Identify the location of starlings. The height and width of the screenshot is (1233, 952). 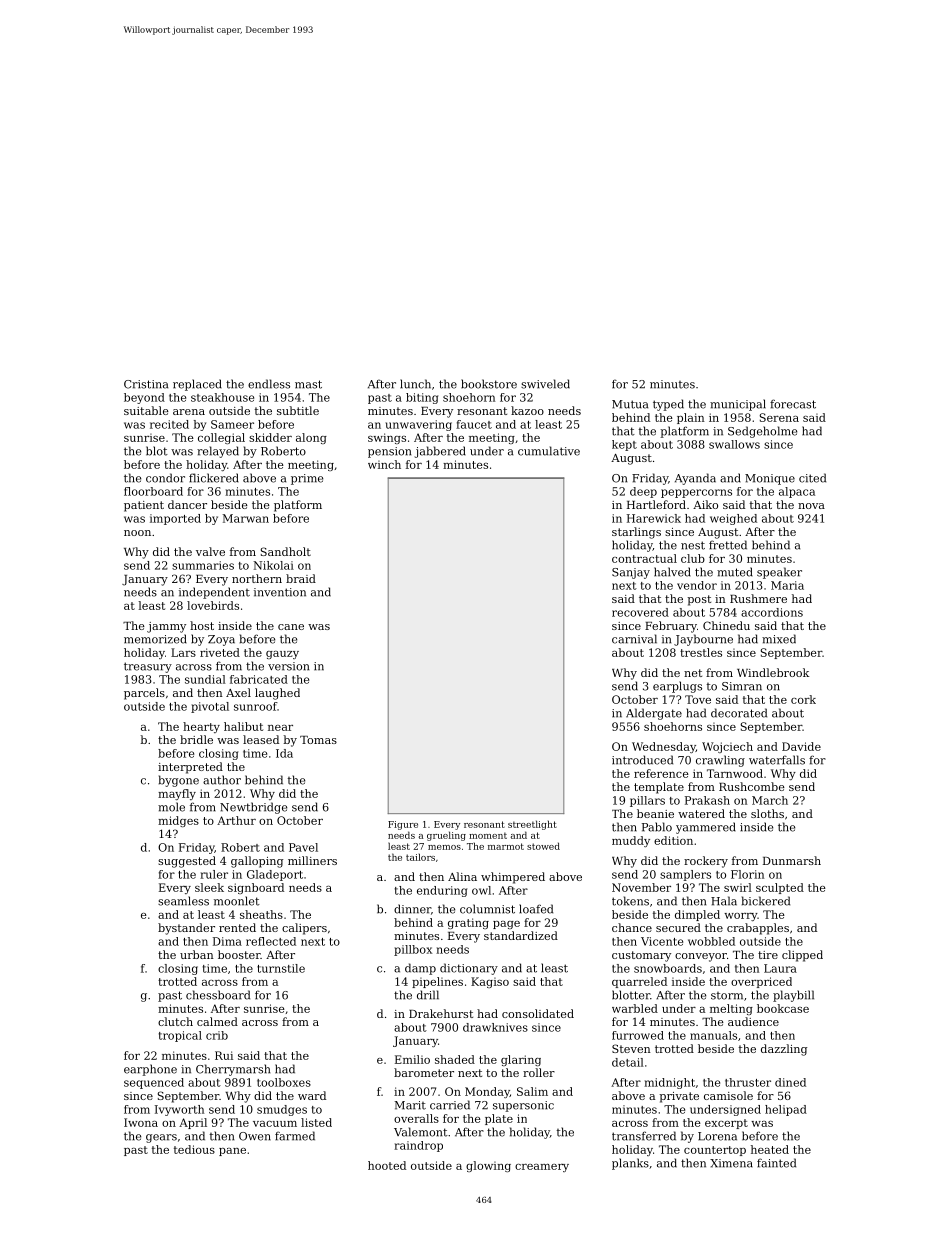
(636, 533).
